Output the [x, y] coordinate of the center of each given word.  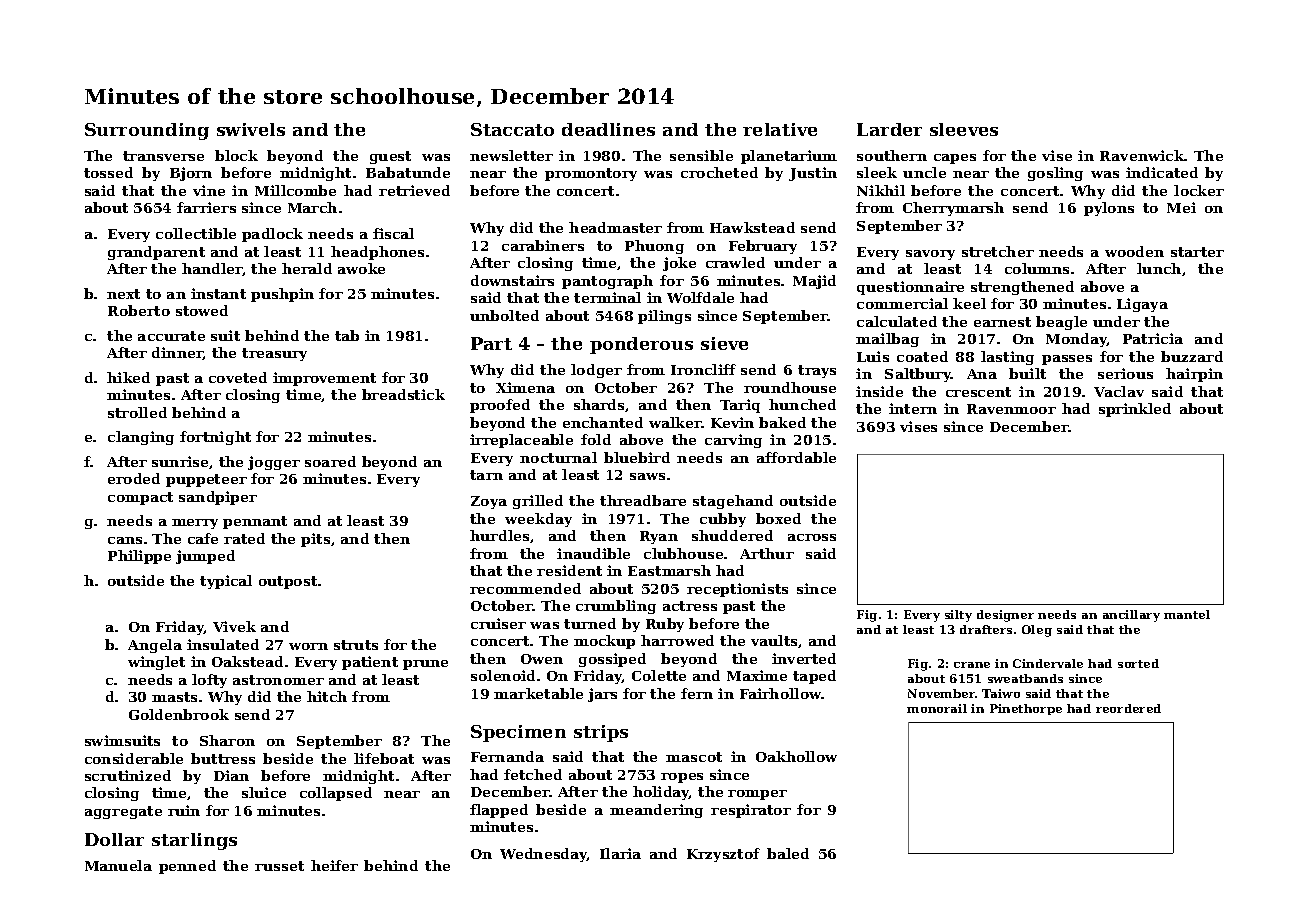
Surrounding [147, 131]
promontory [591, 174]
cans [125, 540]
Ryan [659, 537]
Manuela [118, 865]
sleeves [964, 129]
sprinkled [1135, 410]
